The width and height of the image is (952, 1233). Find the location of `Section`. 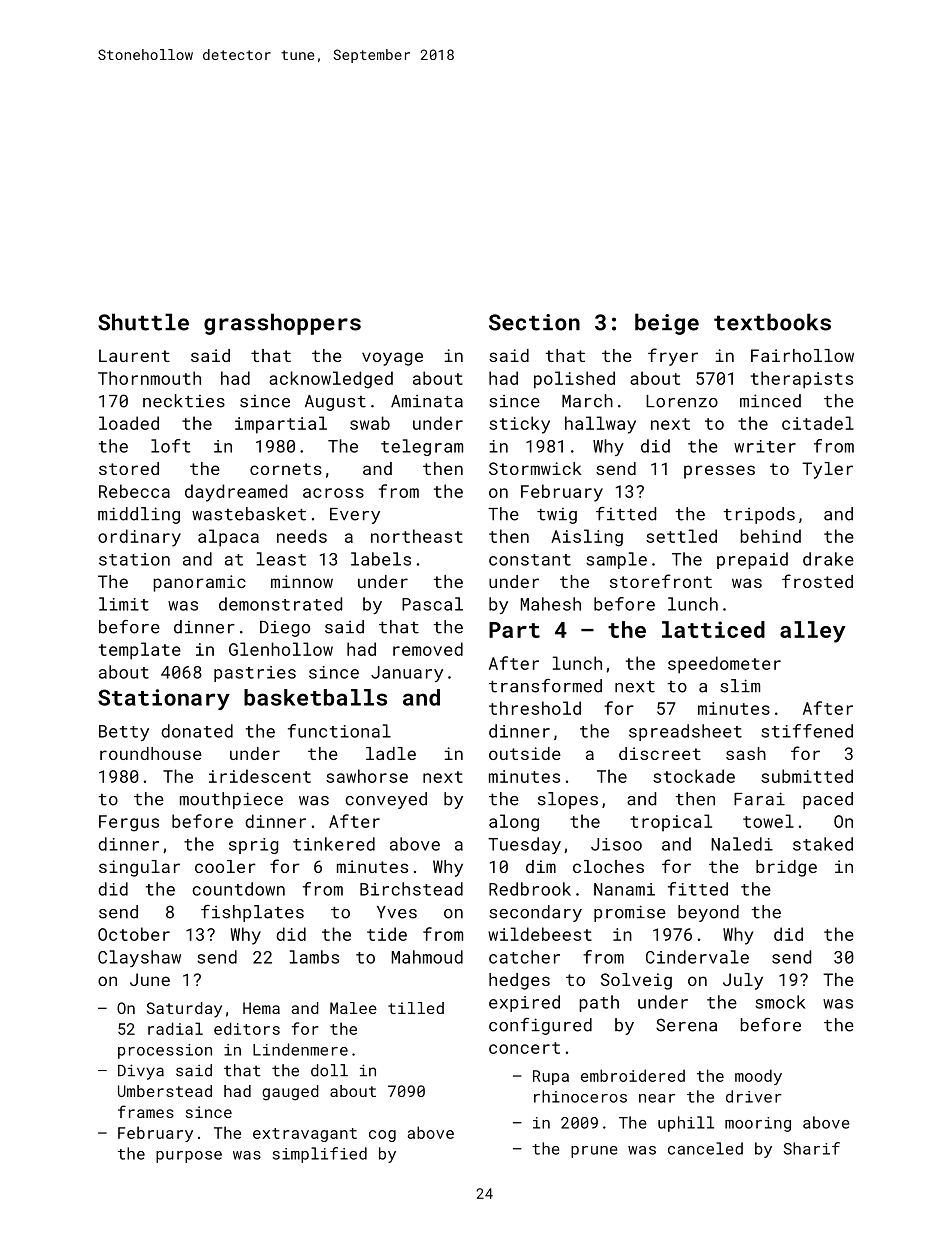

Section is located at coordinates (534, 322).
